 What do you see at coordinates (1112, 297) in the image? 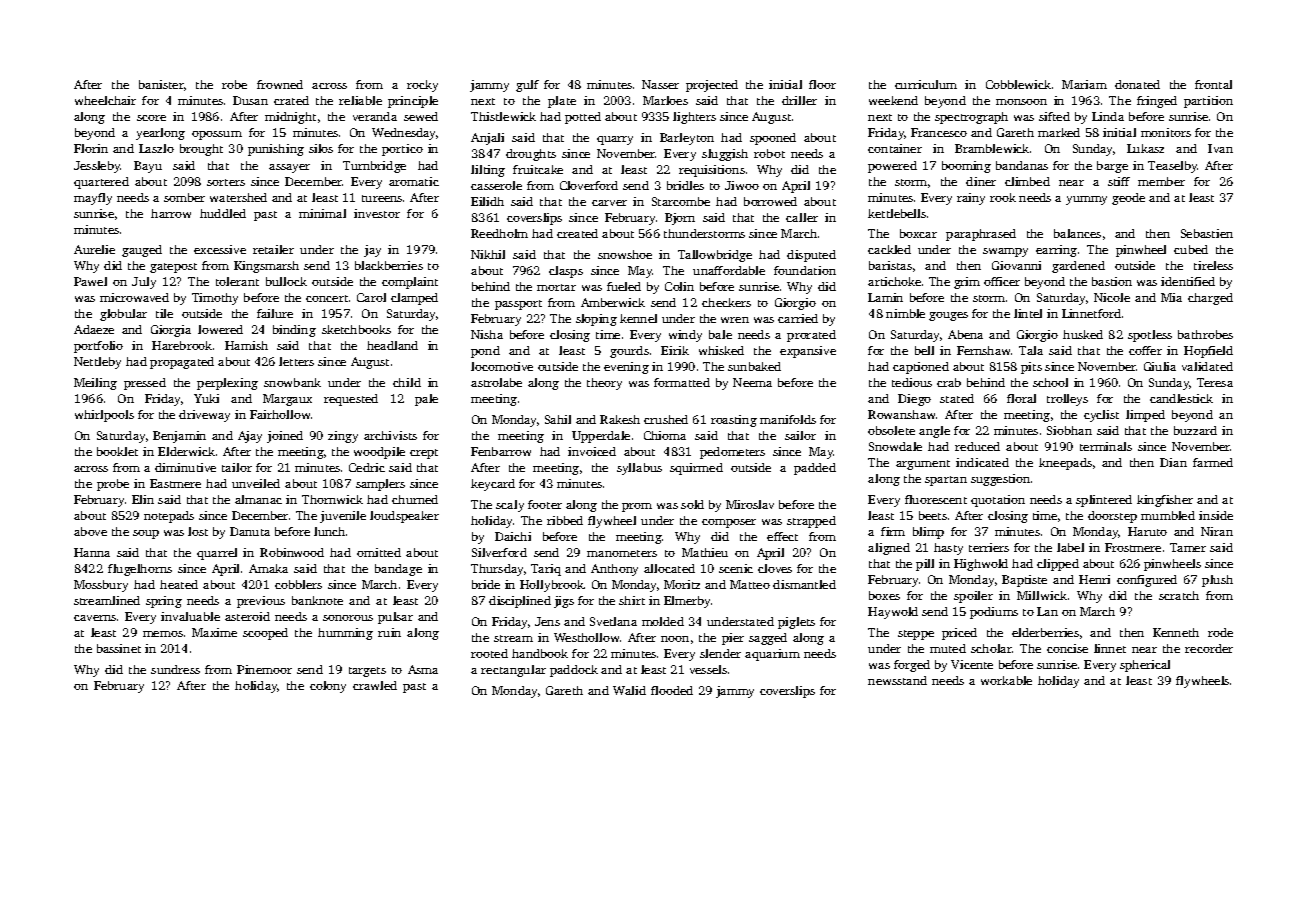
I see `Nicole` at bounding box center [1112, 297].
